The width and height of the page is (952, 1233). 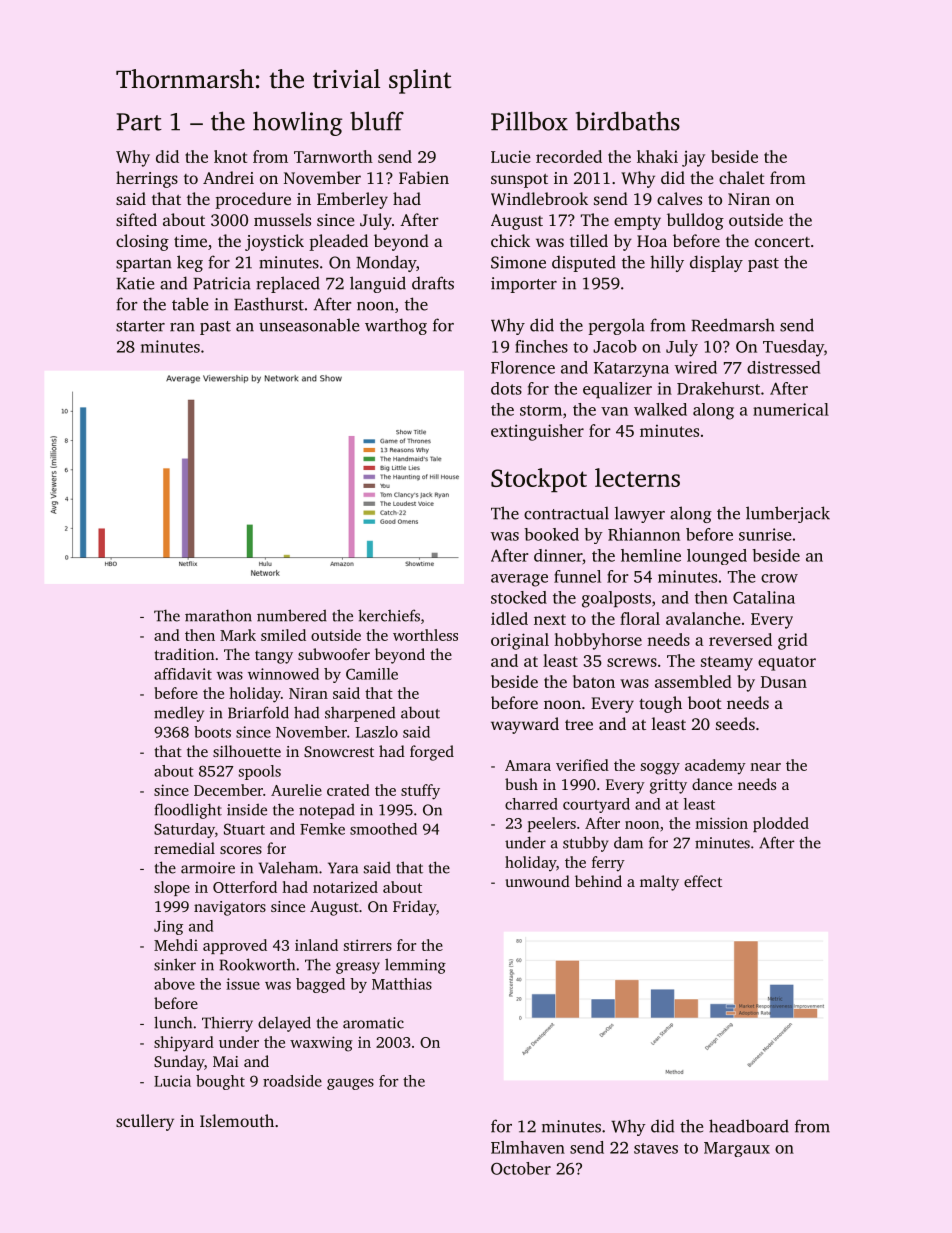 I want to click on kerchiefs, so click(x=389, y=615).
